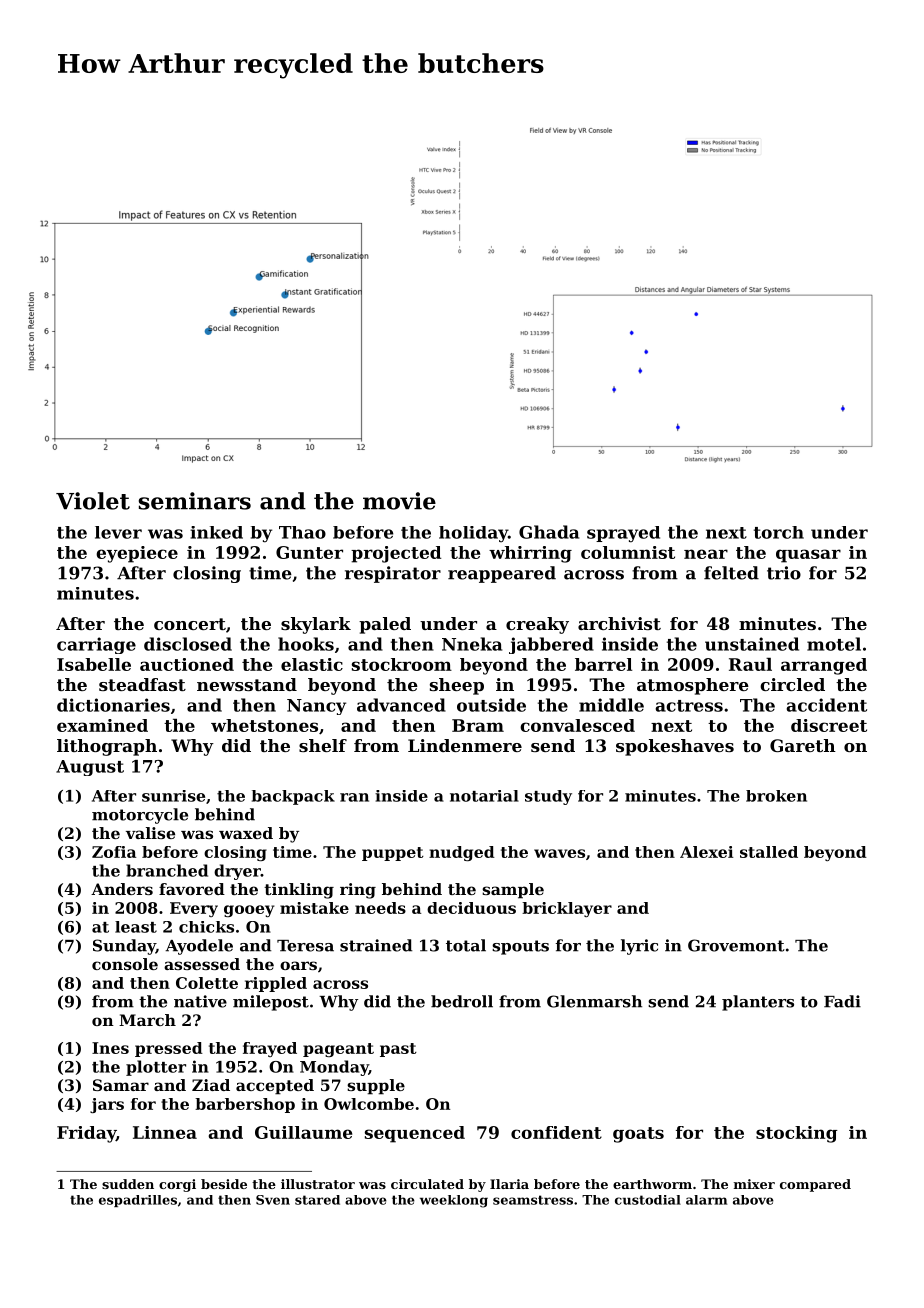 The image size is (924, 1308). What do you see at coordinates (165, 1132) in the screenshot?
I see `Linnea` at bounding box center [165, 1132].
